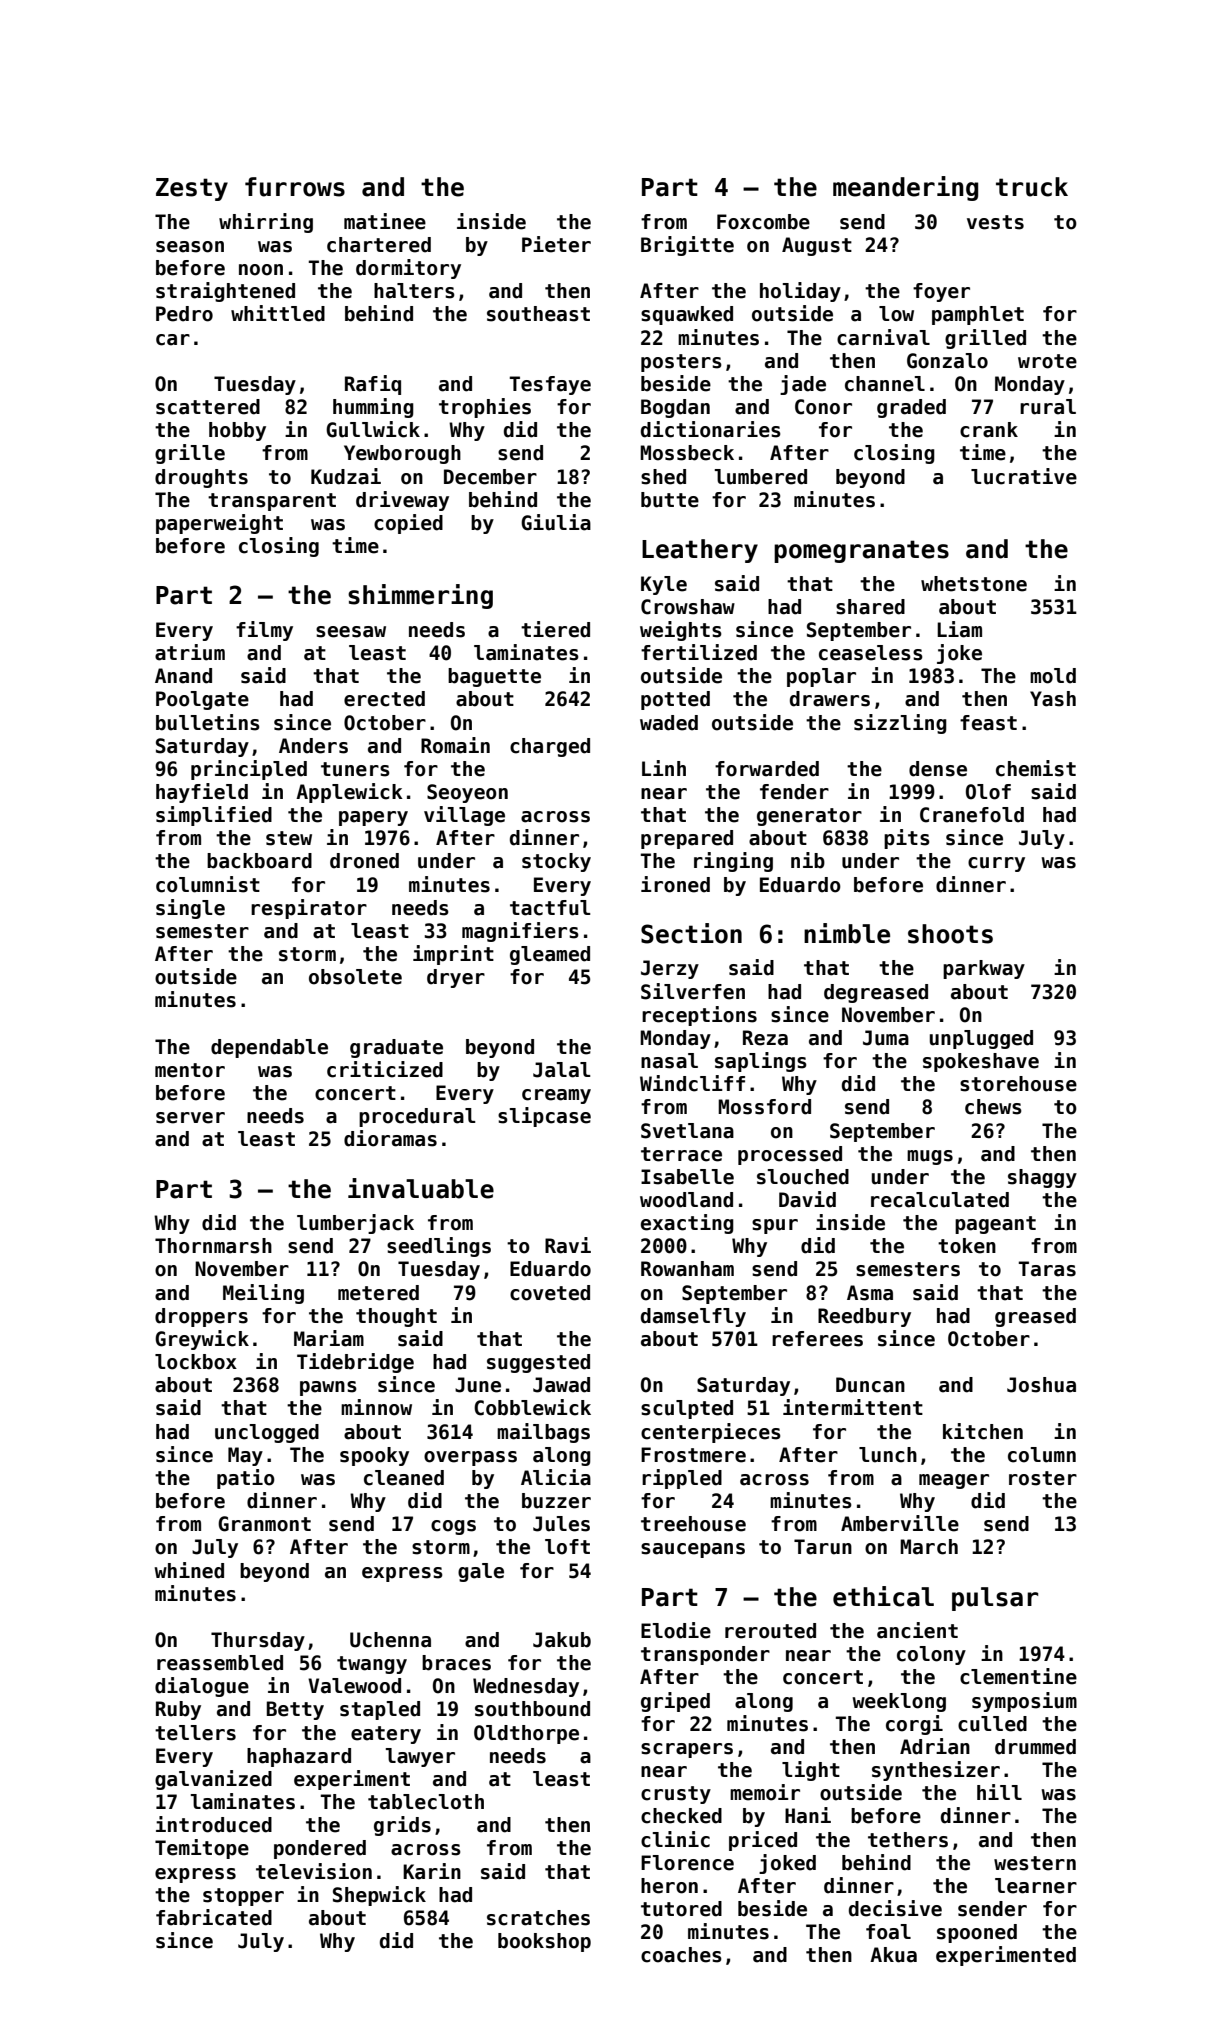 The image size is (1232, 2029). Describe the element at coordinates (1043, 1478) in the screenshot. I see `roster` at that location.
